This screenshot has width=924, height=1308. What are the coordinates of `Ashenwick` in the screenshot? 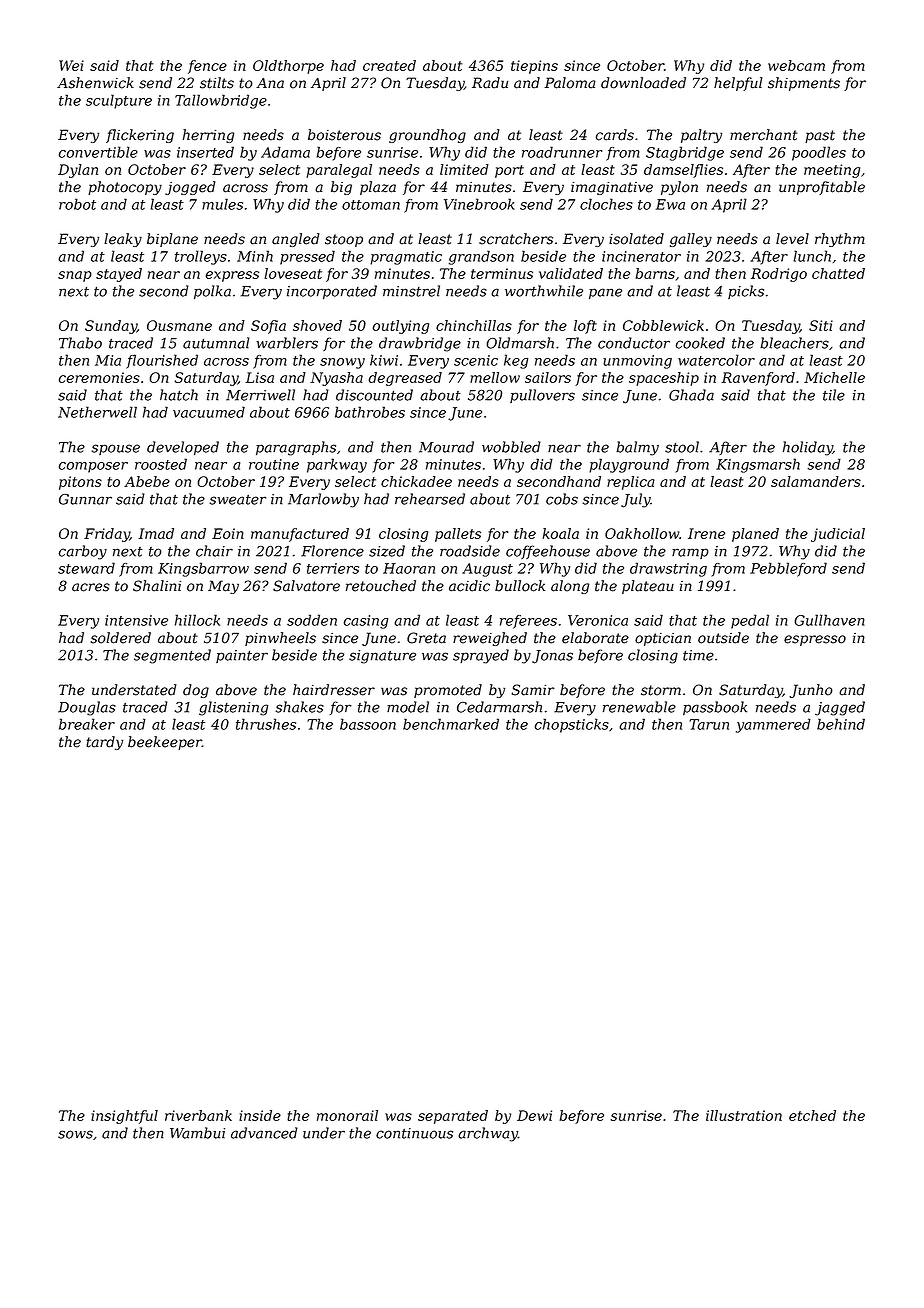 It's located at (95, 83).
